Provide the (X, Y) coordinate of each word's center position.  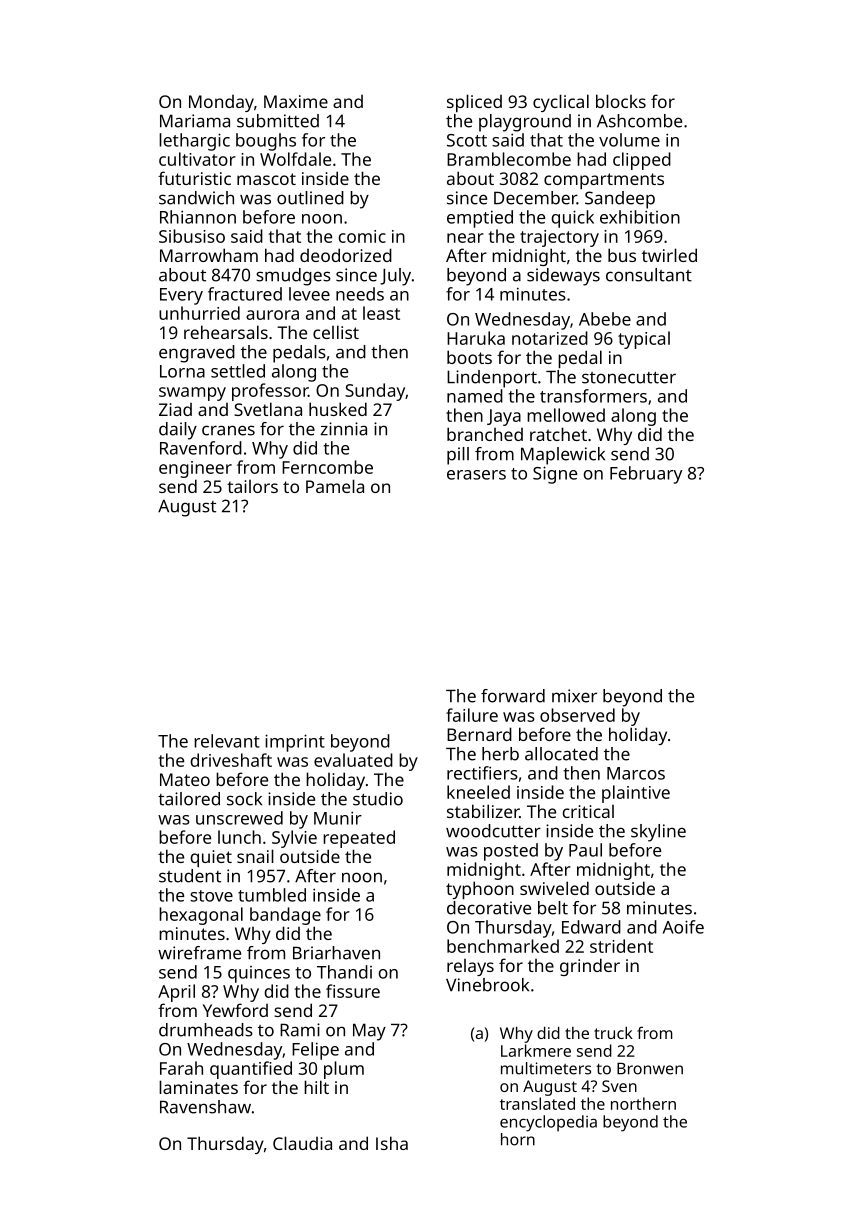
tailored (189, 799)
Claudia (302, 1143)
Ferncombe (327, 467)
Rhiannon (198, 217)
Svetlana (268, 409)
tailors (252, 486)
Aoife (683, 927)
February (646, 475)
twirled (669, 255)
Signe (555, 475)
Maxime (296, 101)
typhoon (480, 890)
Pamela (335, 486)
